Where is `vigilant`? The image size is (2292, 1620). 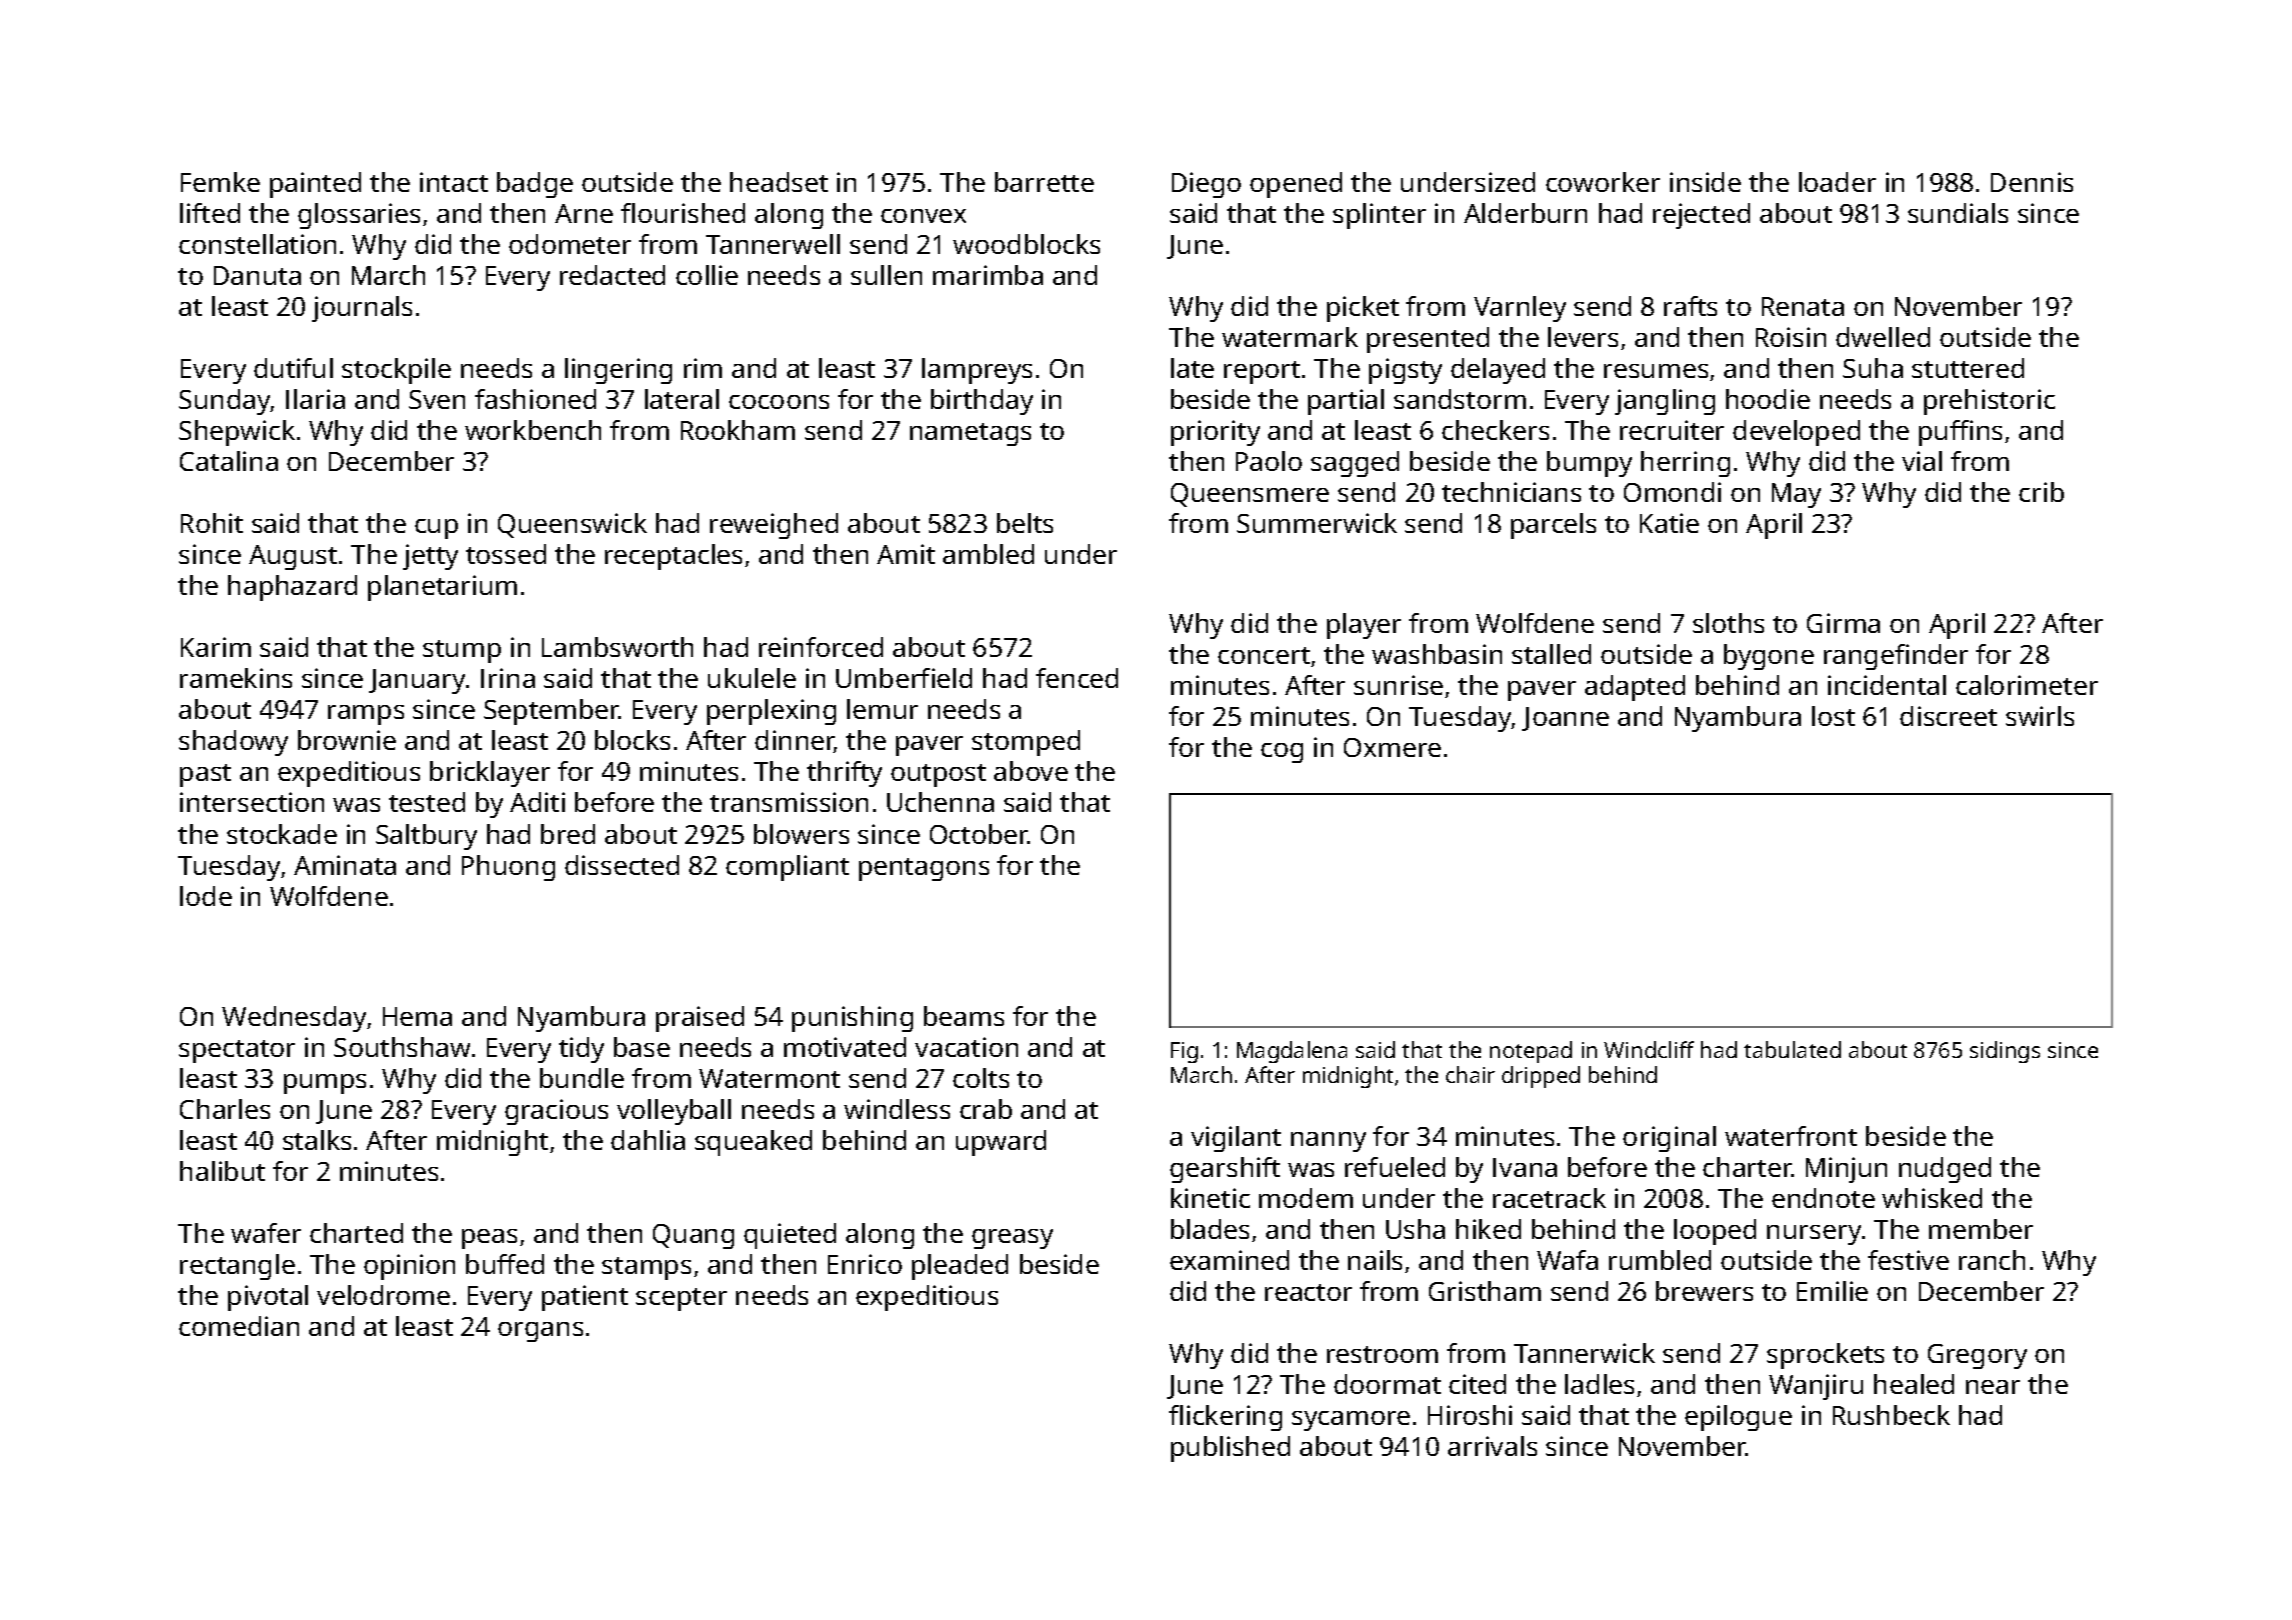
vigilant is located at coordinates (1236, 1139).
